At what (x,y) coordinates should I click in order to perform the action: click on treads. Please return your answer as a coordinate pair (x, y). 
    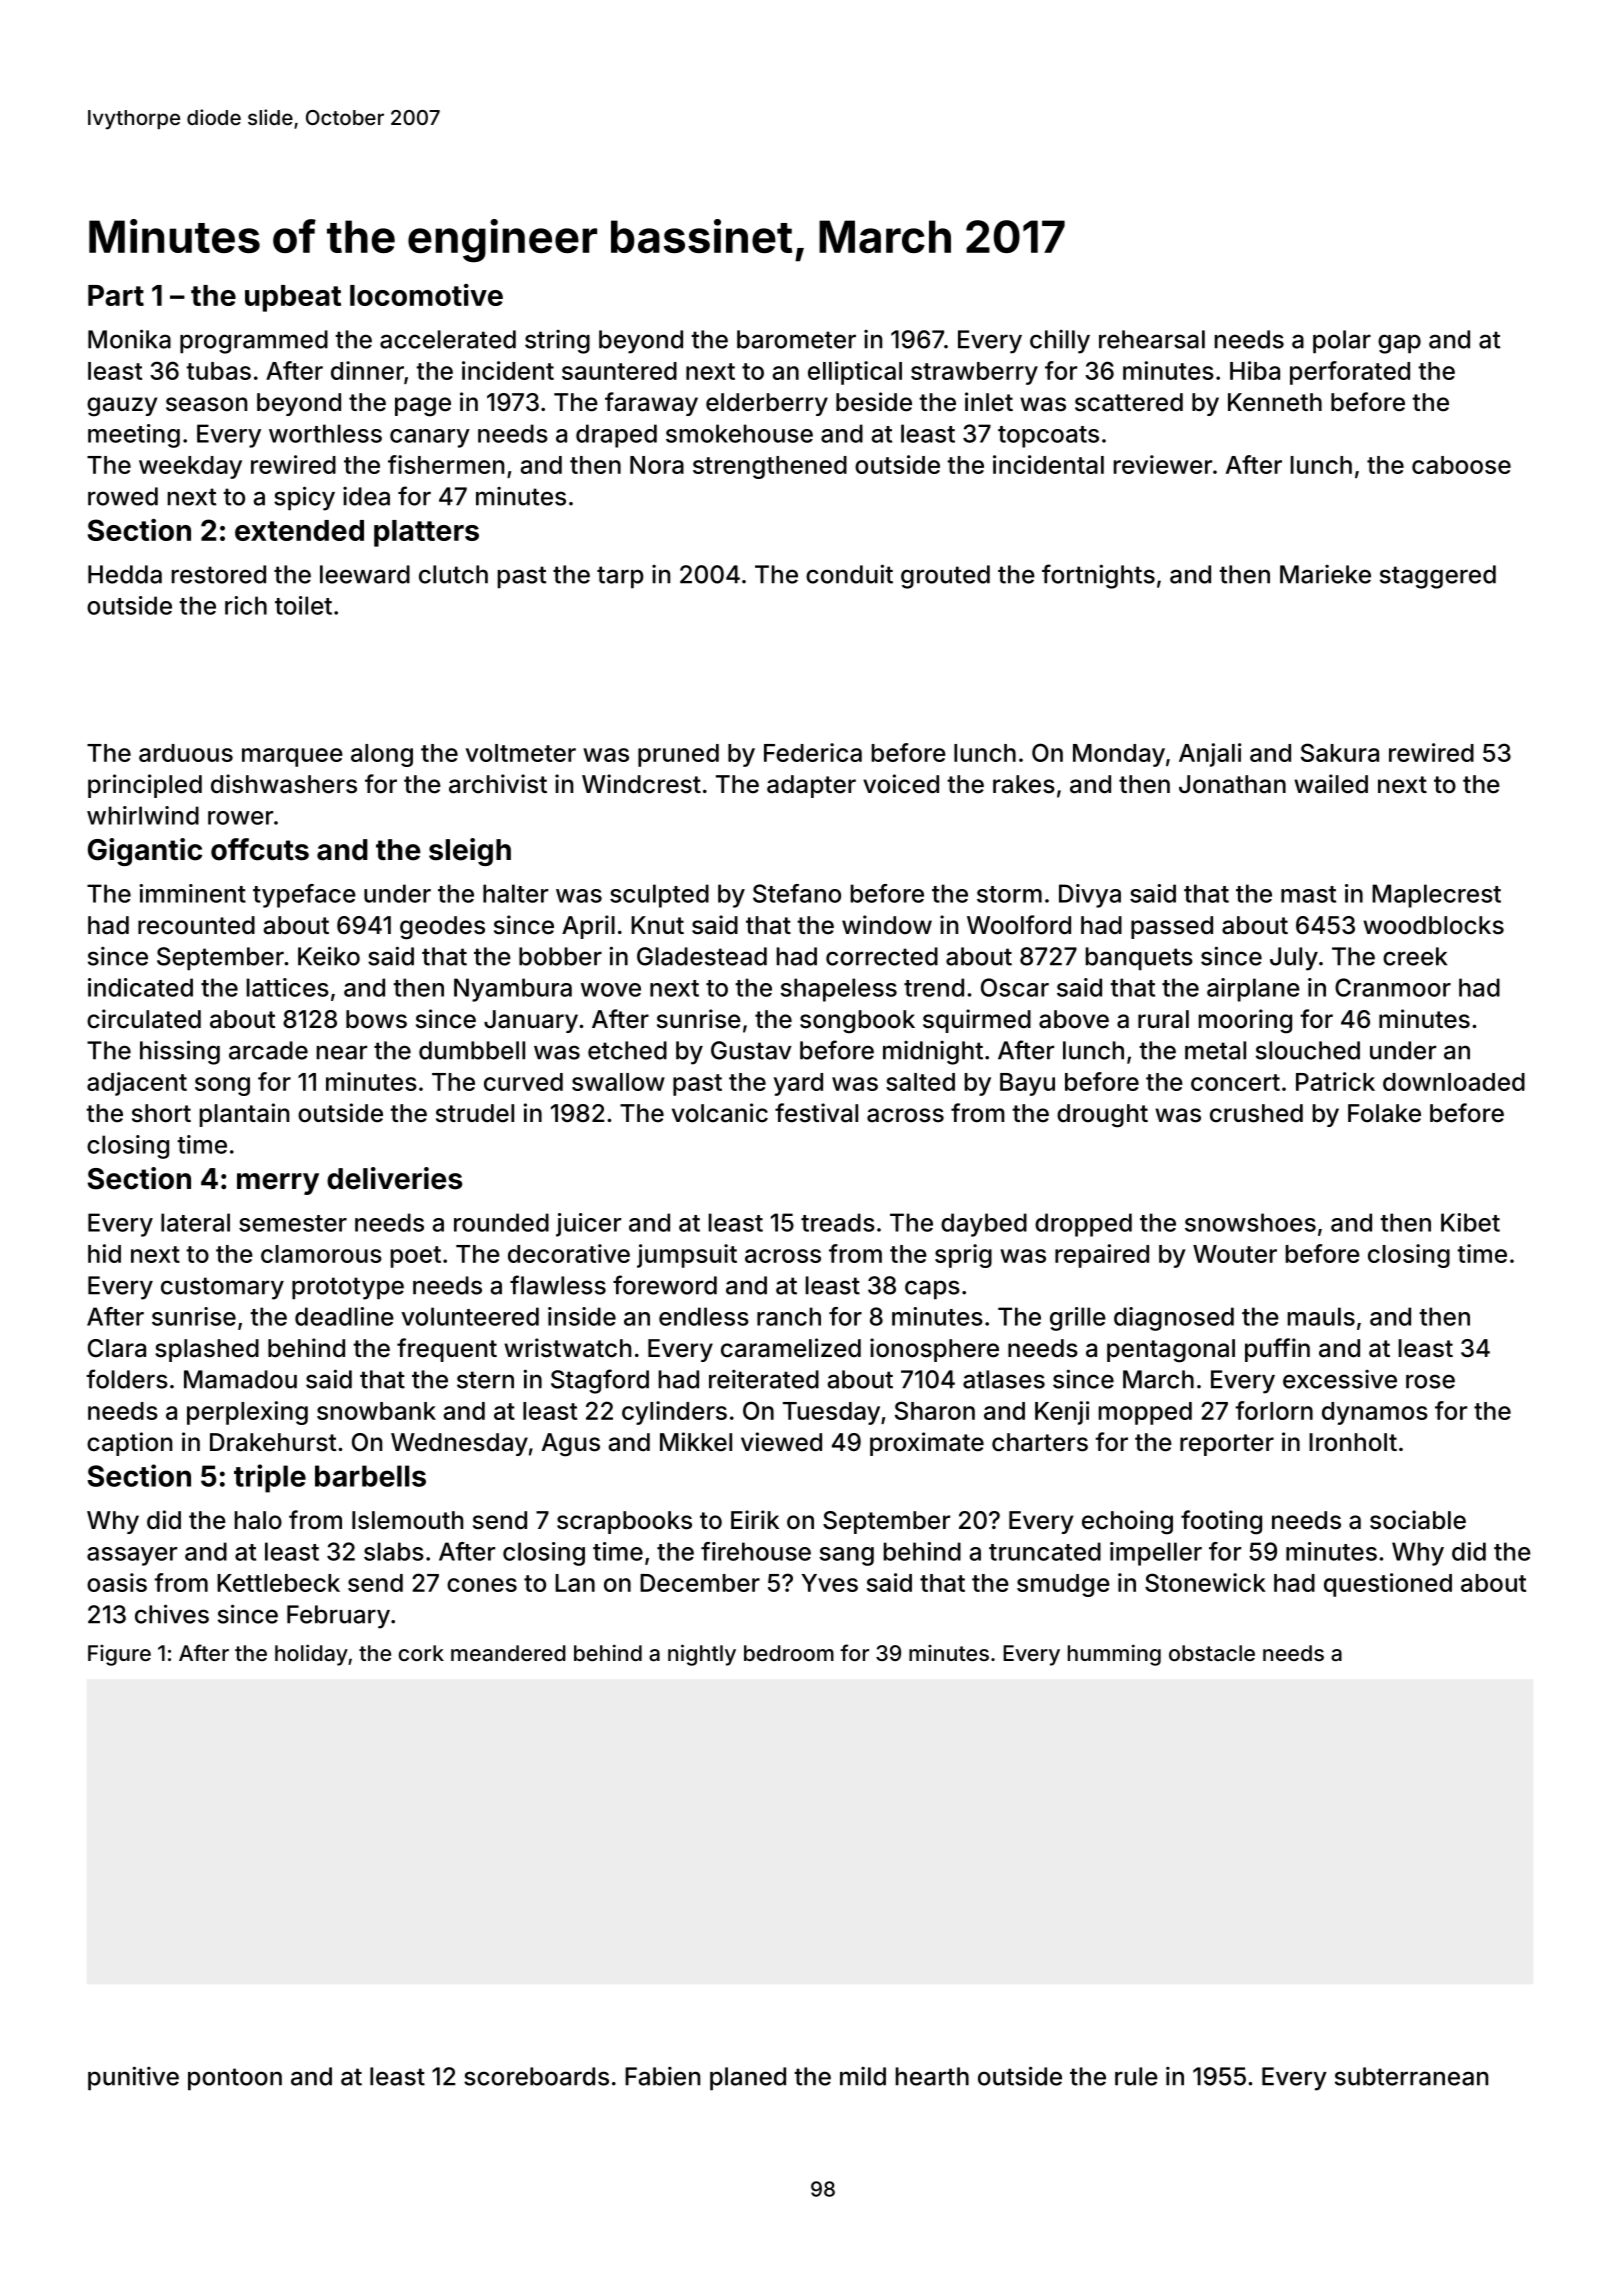
    Looking at the image, I should click on (838, 1222).
